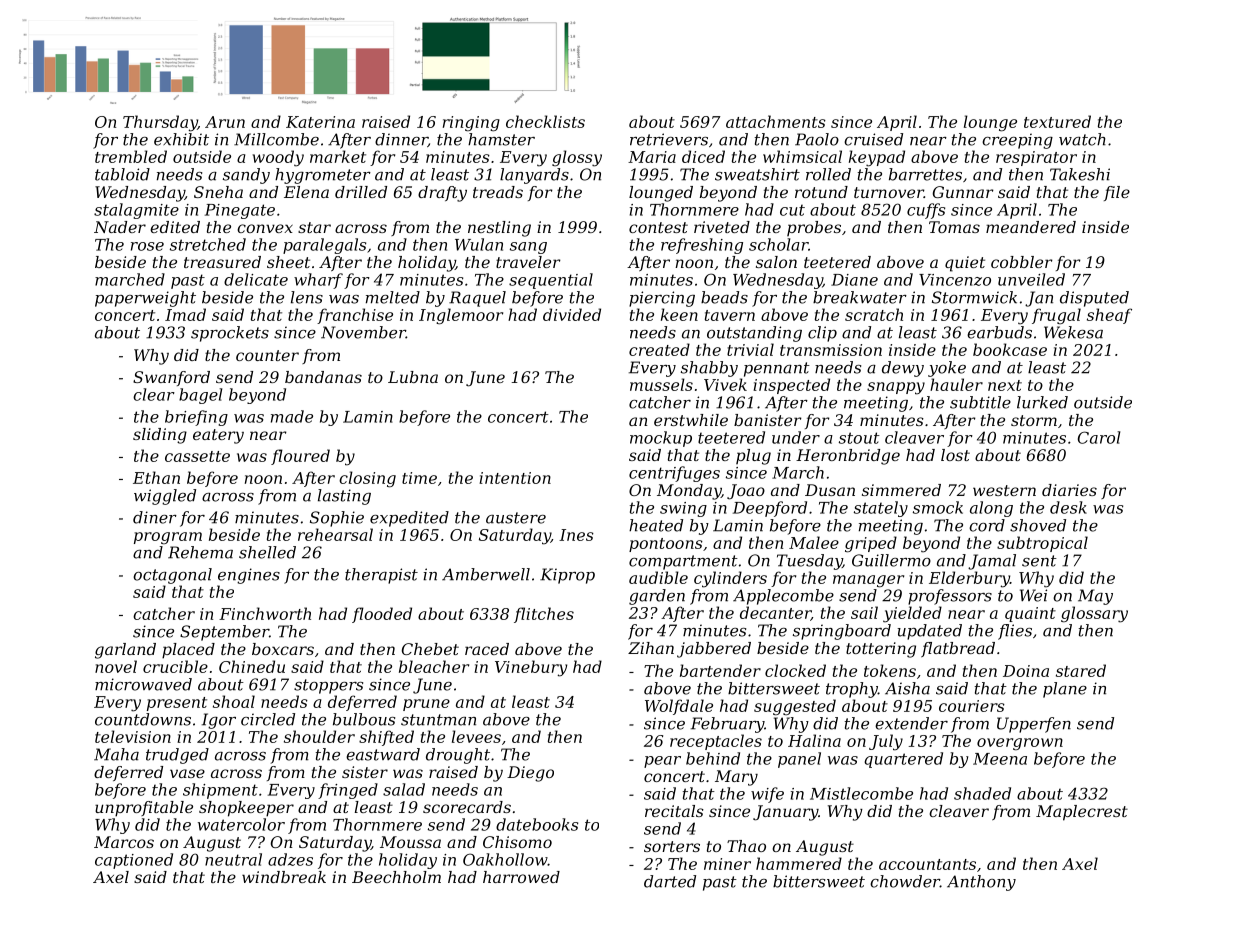 This screenshot has height=952, width=1233. I want to click on windbreak, so click(284, 877).
